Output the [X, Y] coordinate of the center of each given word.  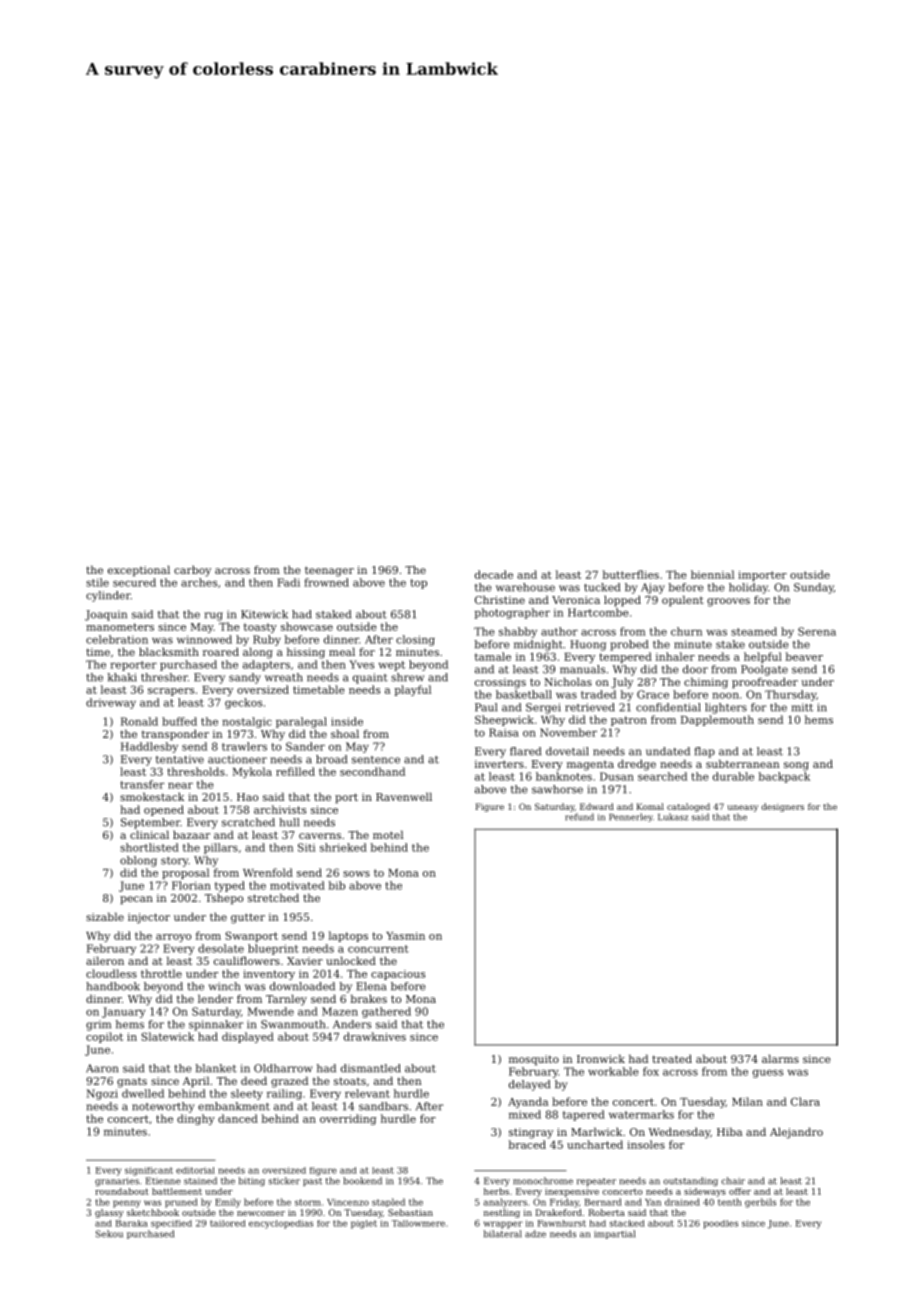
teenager [329, 571]
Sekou [109, 1234]
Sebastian [410, 1212]
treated [672, 1058]
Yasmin [405, 936]
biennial [712, 574]
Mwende [271, 1011]
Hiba [729, 1131]
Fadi [288, 582]
